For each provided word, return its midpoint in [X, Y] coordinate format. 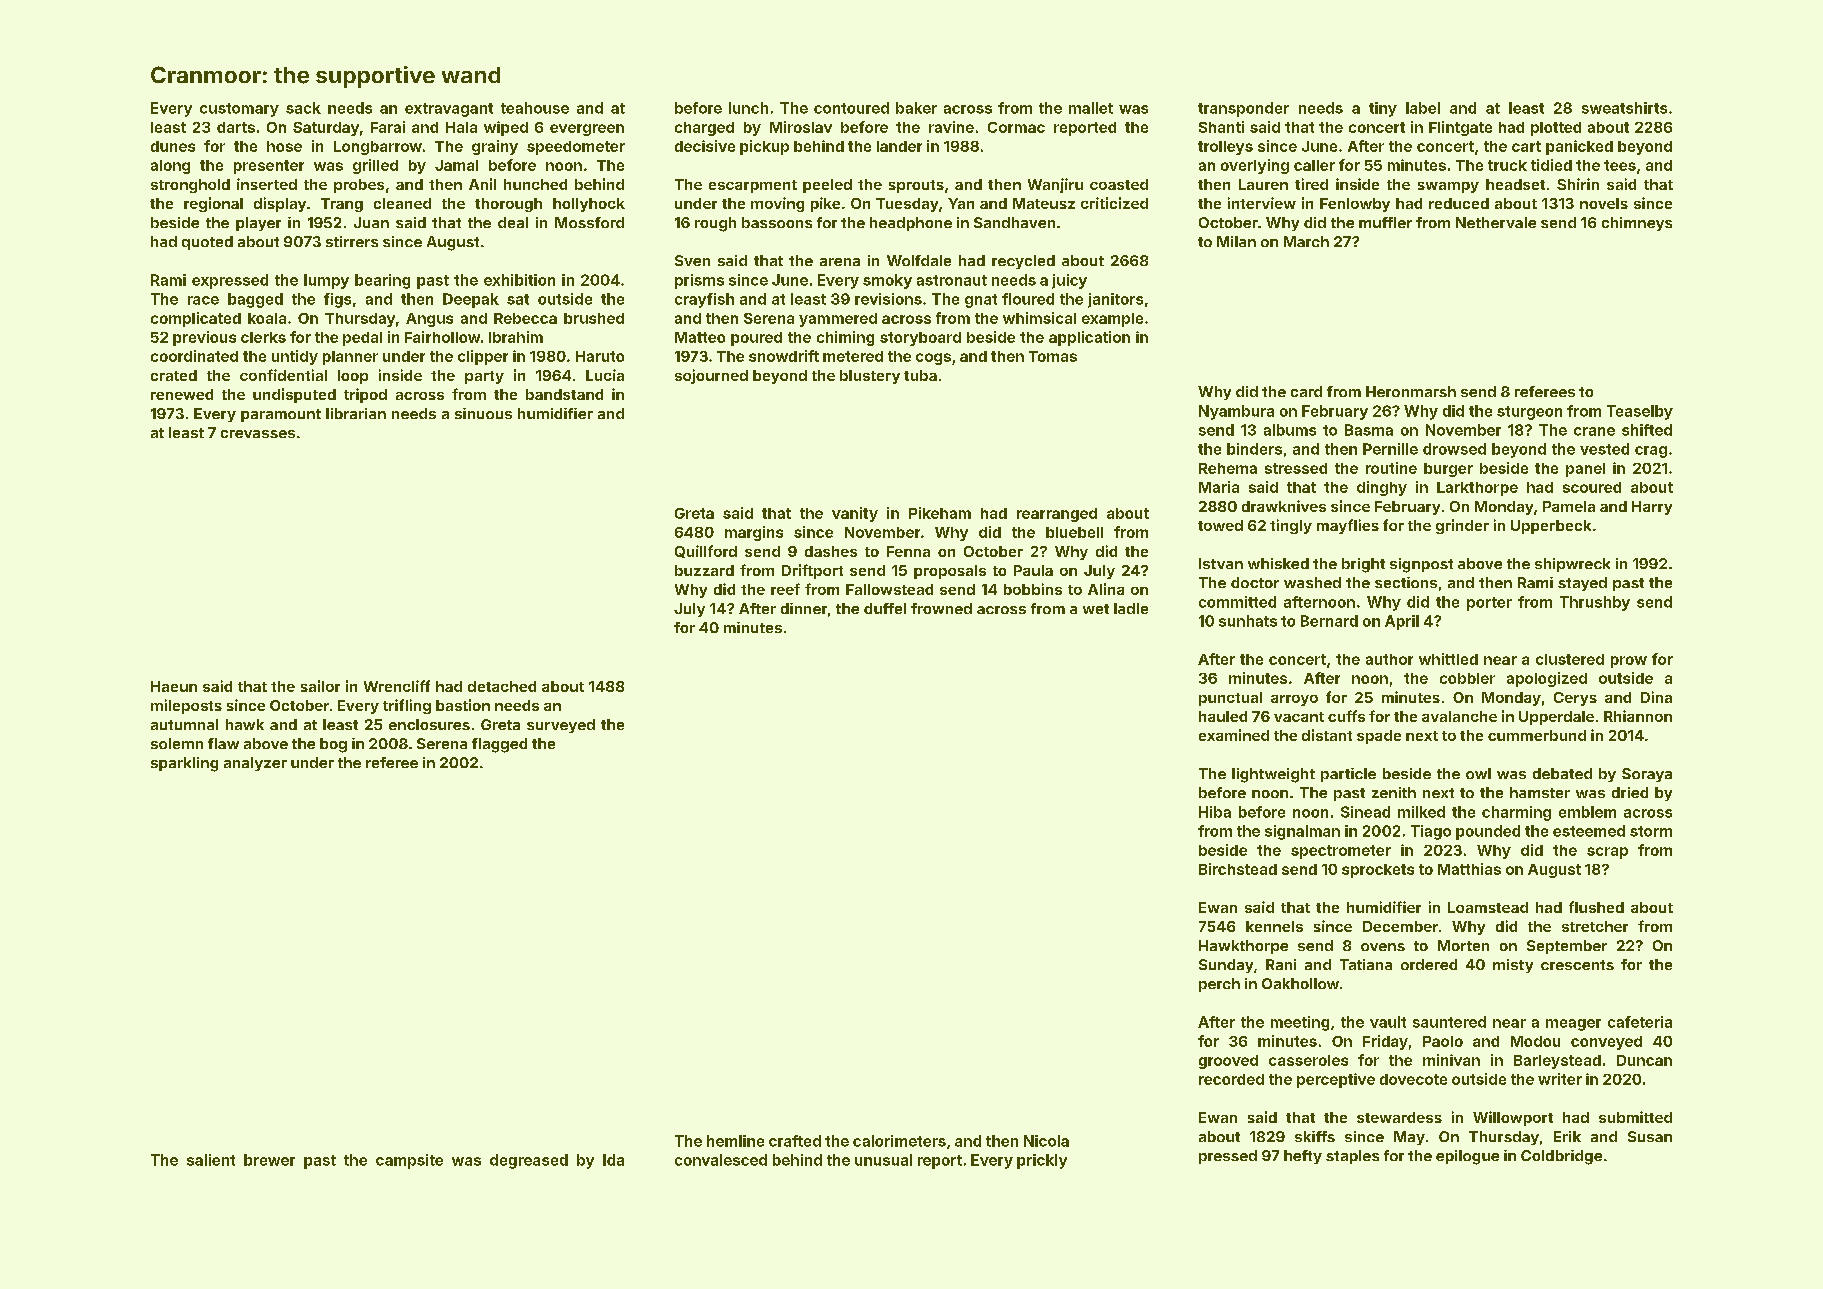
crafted [795, 1141]
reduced [1459, 203]
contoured [851, 108]
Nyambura [1236, 412]
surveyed [561, 726]
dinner [804, 608]
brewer [269, 1160]
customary [239, 110]
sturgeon [1529, 413]
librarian [356, 413]
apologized [1547, 679]
